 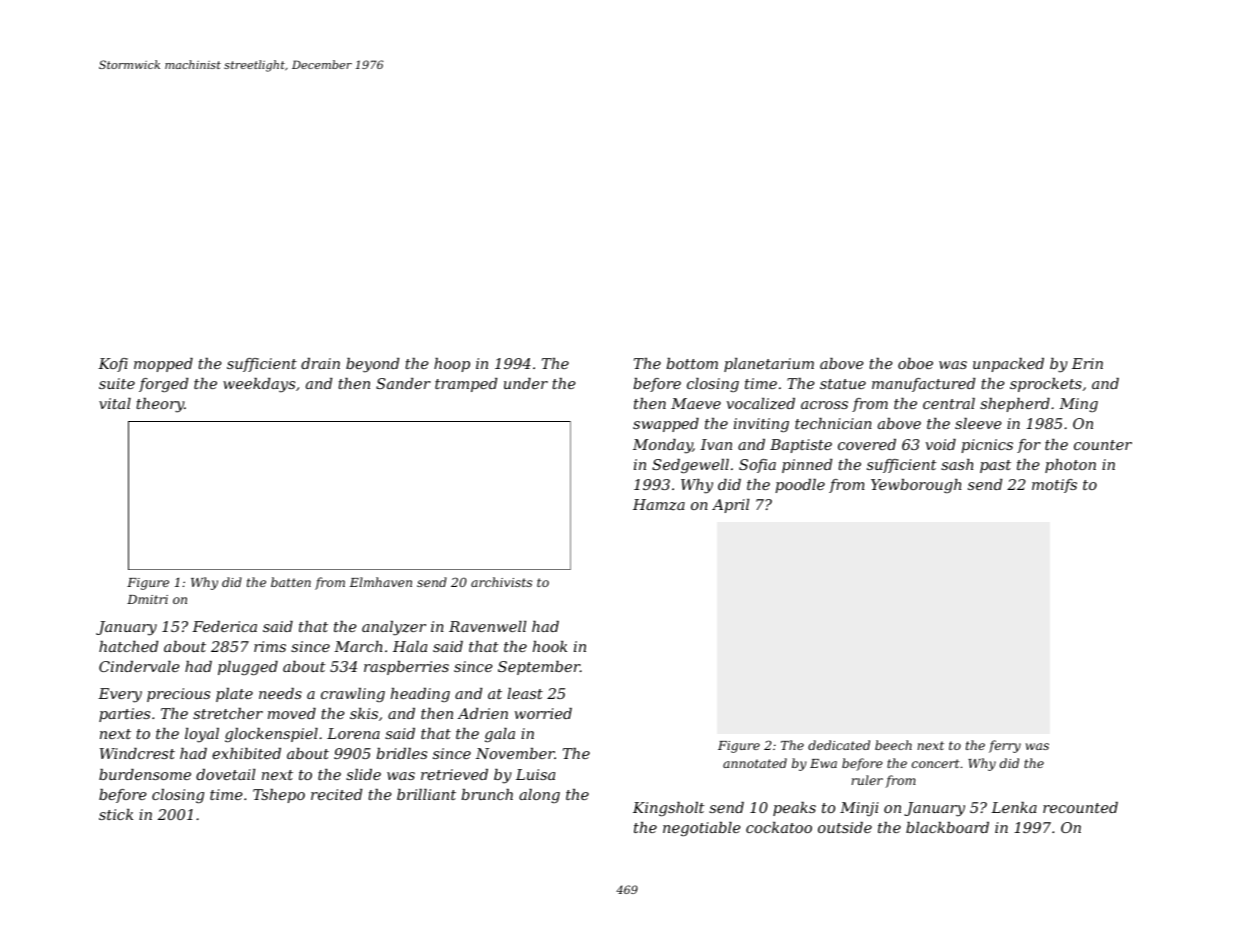 What do you see at coordinates (113, 365) in the screenshot?
I see `Kofi` at bounding box center [113, 365].
